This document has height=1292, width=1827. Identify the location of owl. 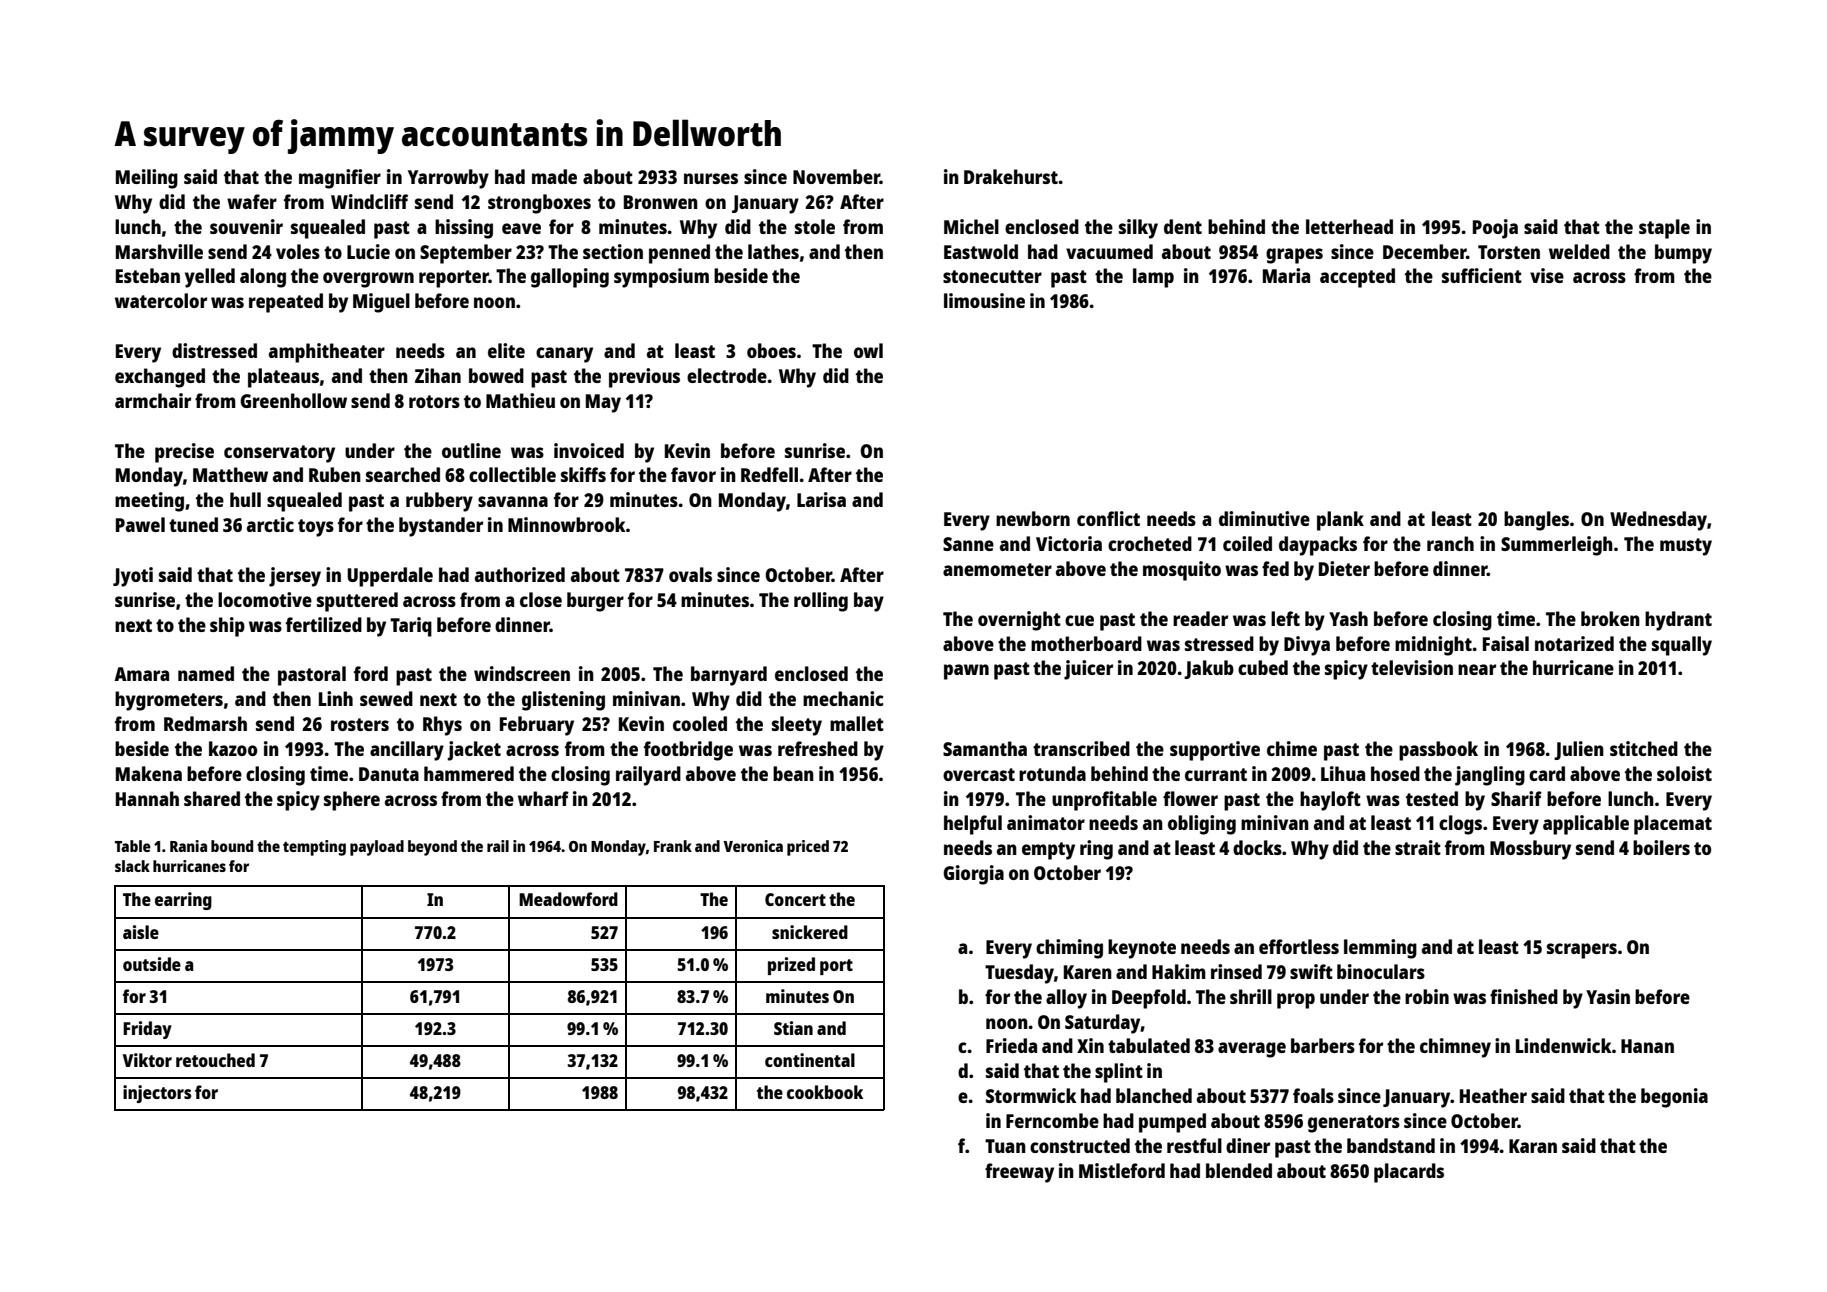
(868, 350).
